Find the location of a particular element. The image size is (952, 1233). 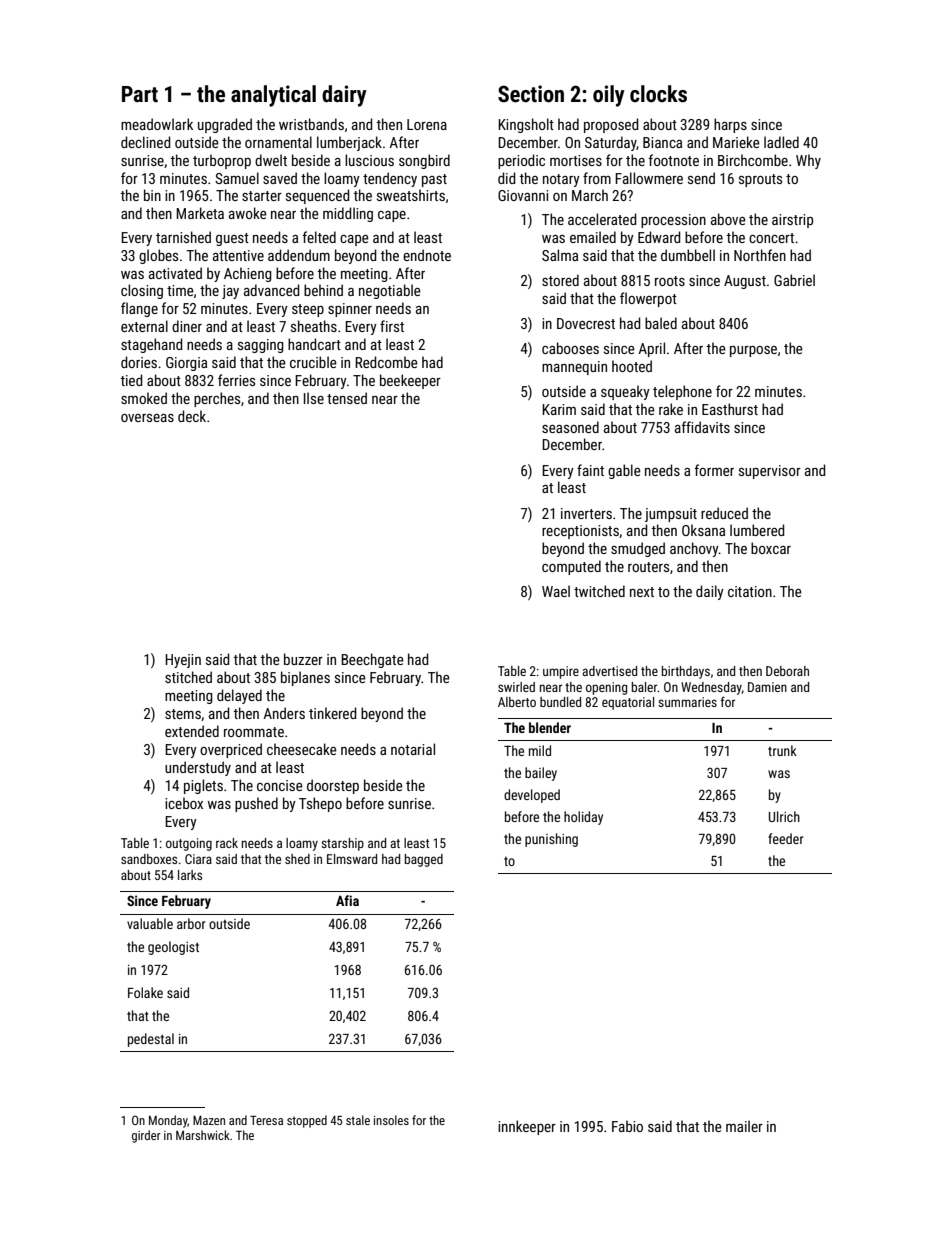

feeder is located at coordinates (785, 838).
